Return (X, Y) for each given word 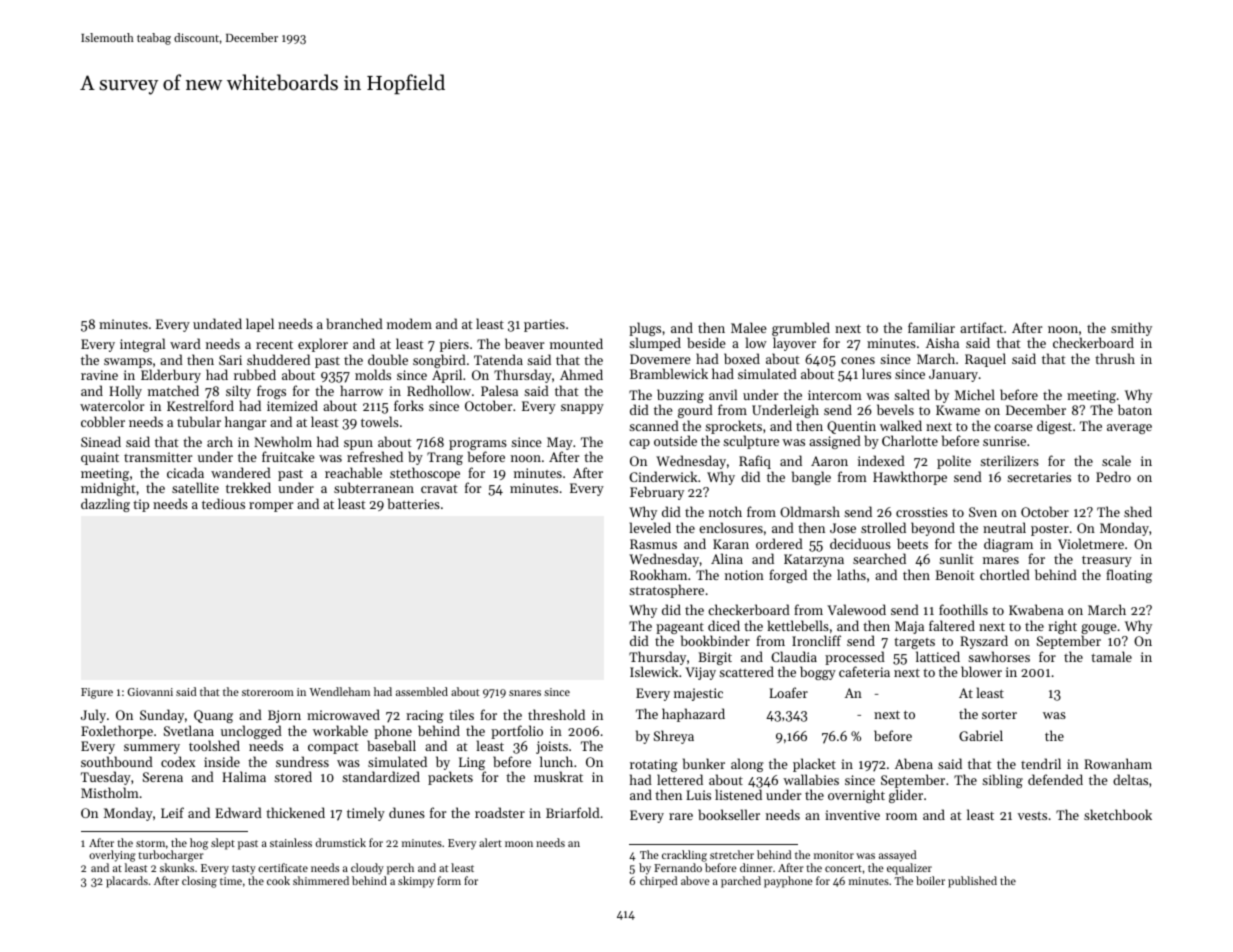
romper (271, 507)
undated (217, 323)
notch (725, 511)
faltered (952, 625)
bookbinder (715, 640)
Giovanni (150, 692)
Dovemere (660, 359)
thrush (1115, 358)
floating (1129, 576)
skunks (177, 867)
